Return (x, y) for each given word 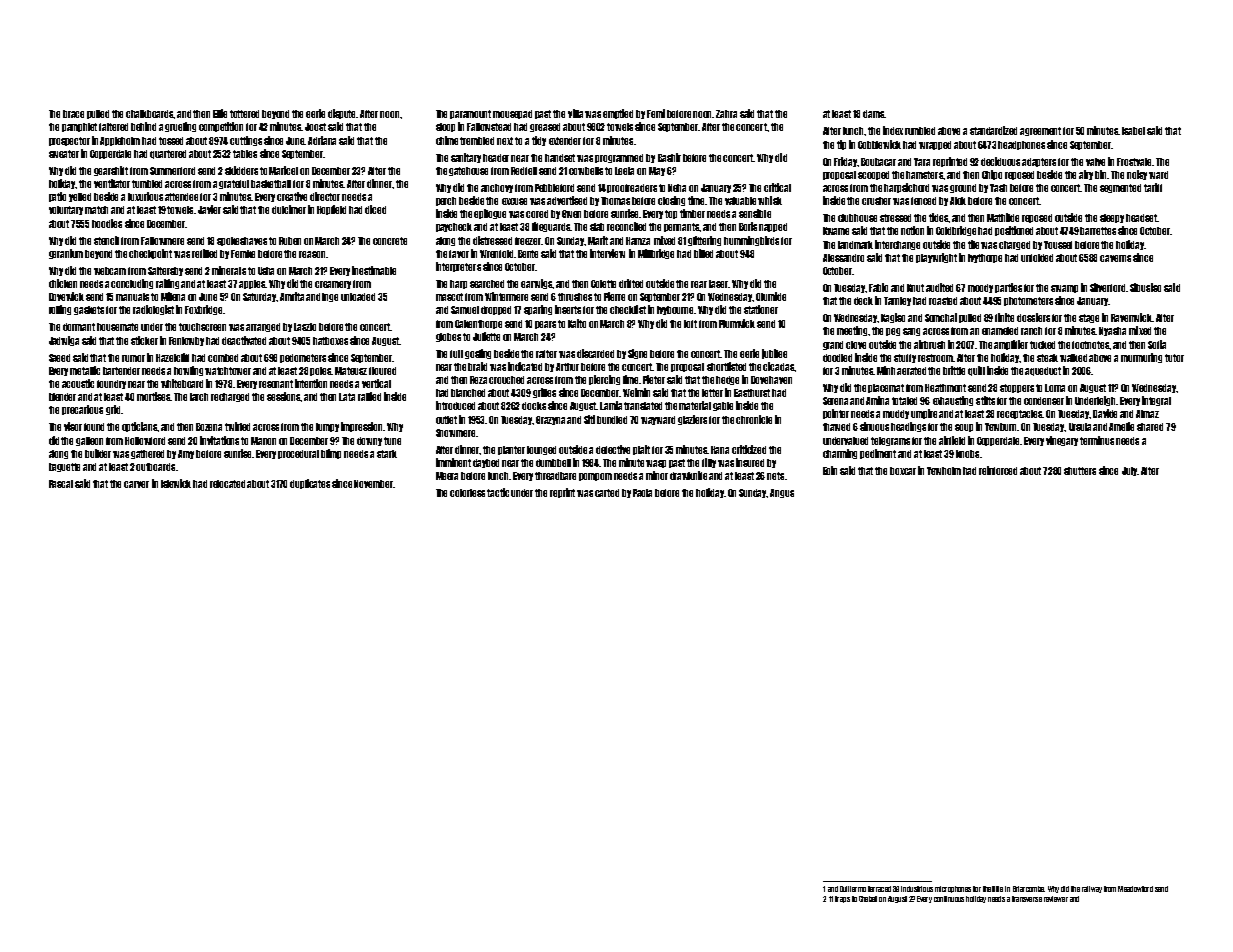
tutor (1174, 358)
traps (842, 899)
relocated (227, 484)
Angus (782, 493)
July (1129, 471)
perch (446, 201)
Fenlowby (186, 341)
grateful (234, 184)
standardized (993, 130)
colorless (467, 493)
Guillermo (853, 889)
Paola (642, 493)
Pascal (61, 484)
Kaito (577, 323)
